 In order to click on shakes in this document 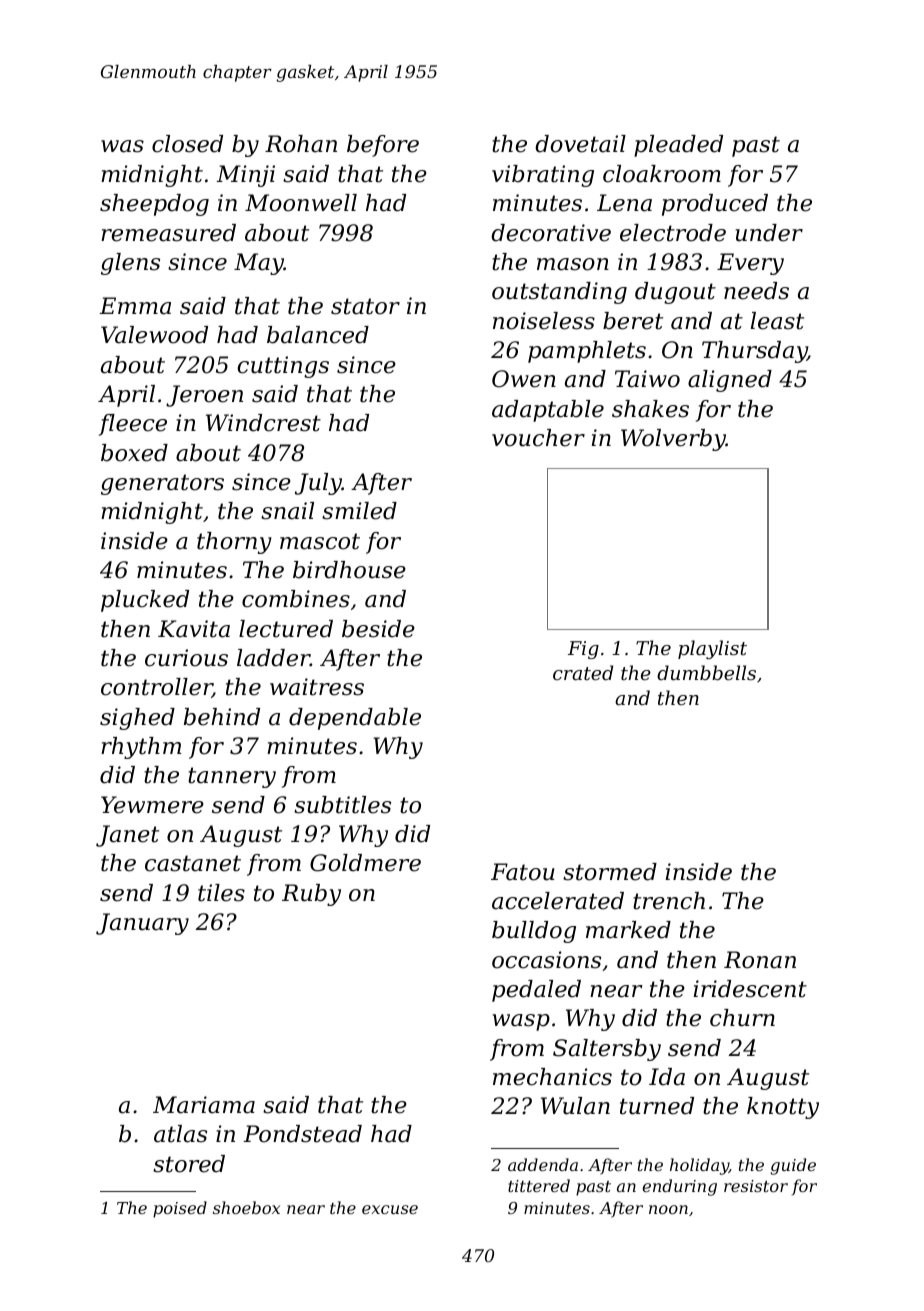, I will do `click(650, 409)`.
